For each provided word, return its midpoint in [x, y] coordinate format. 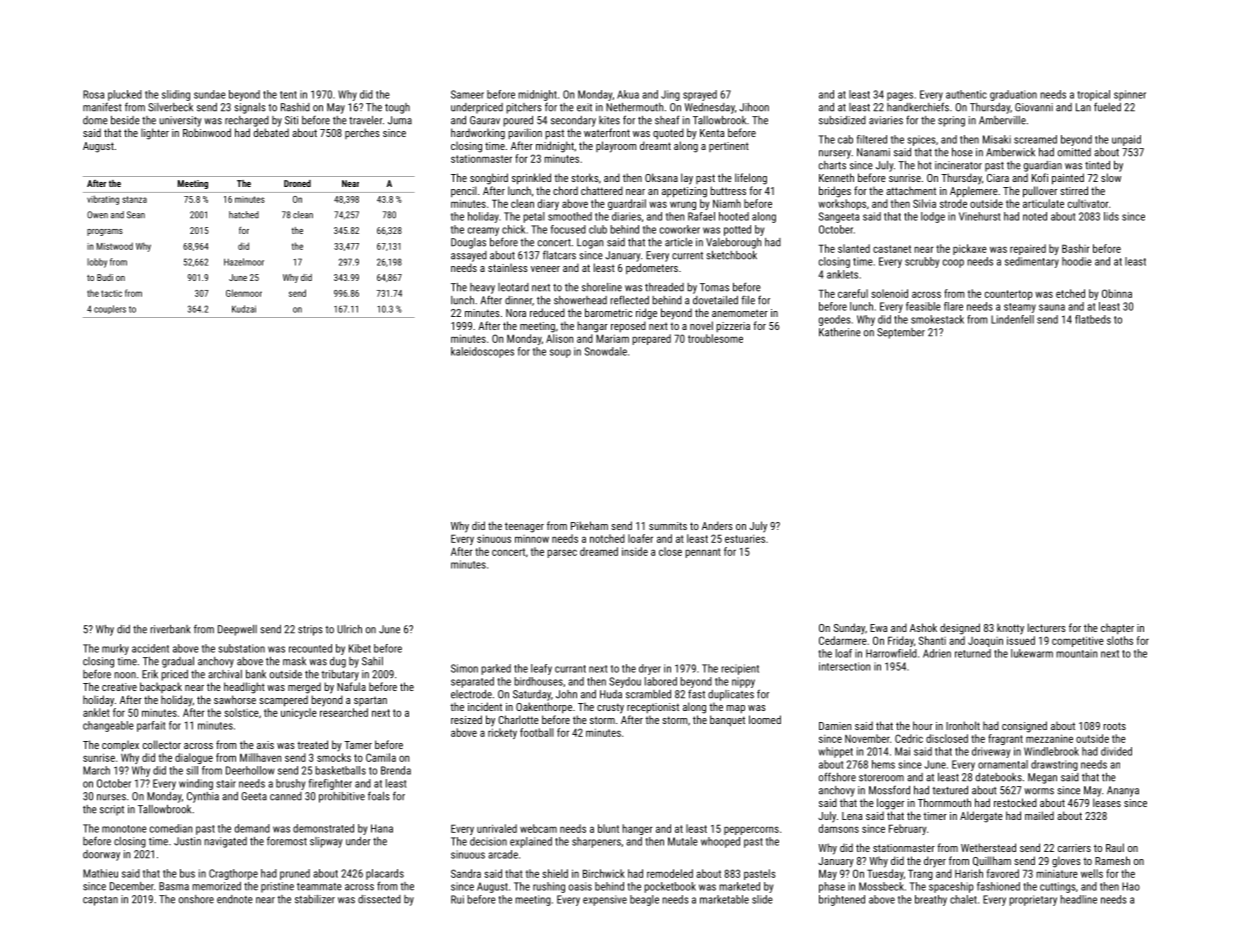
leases [1107, 802]
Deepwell [237, 630]
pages [900, 96]
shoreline [602, 287]
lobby [97, 263]
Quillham [992, 861]
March [96, 770]
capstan [100, 901]
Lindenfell [1012, 319]
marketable [724, 899]
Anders [717, 525]
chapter [1117, 629]
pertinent [729, 147]
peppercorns [751, 830]
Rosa [93, 94]
